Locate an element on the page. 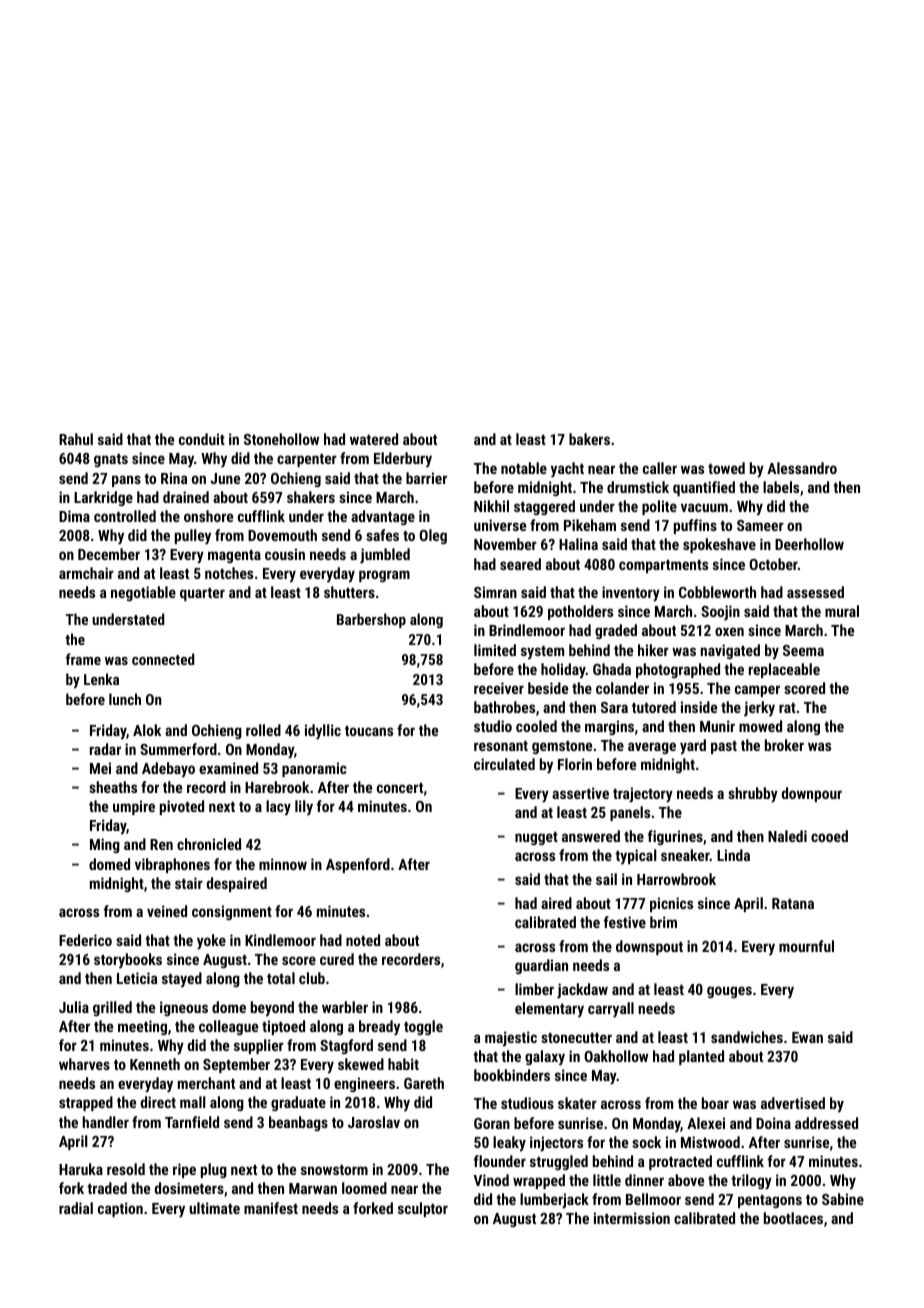 This page has width=924, height=1308. jerky is located at coordinates (759, 709).
